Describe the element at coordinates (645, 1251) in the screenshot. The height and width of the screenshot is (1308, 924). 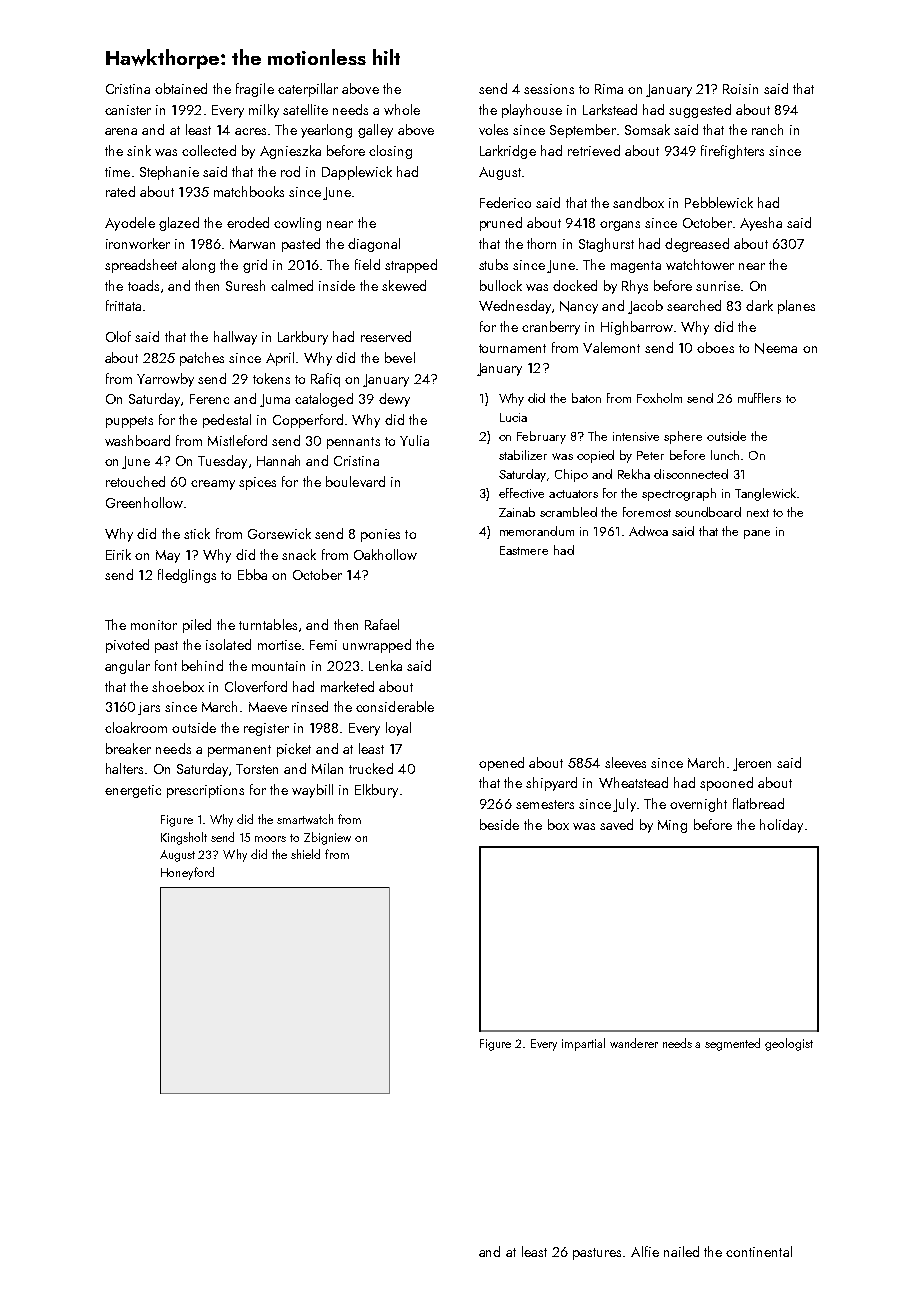
I see `Alfie` at that location.
